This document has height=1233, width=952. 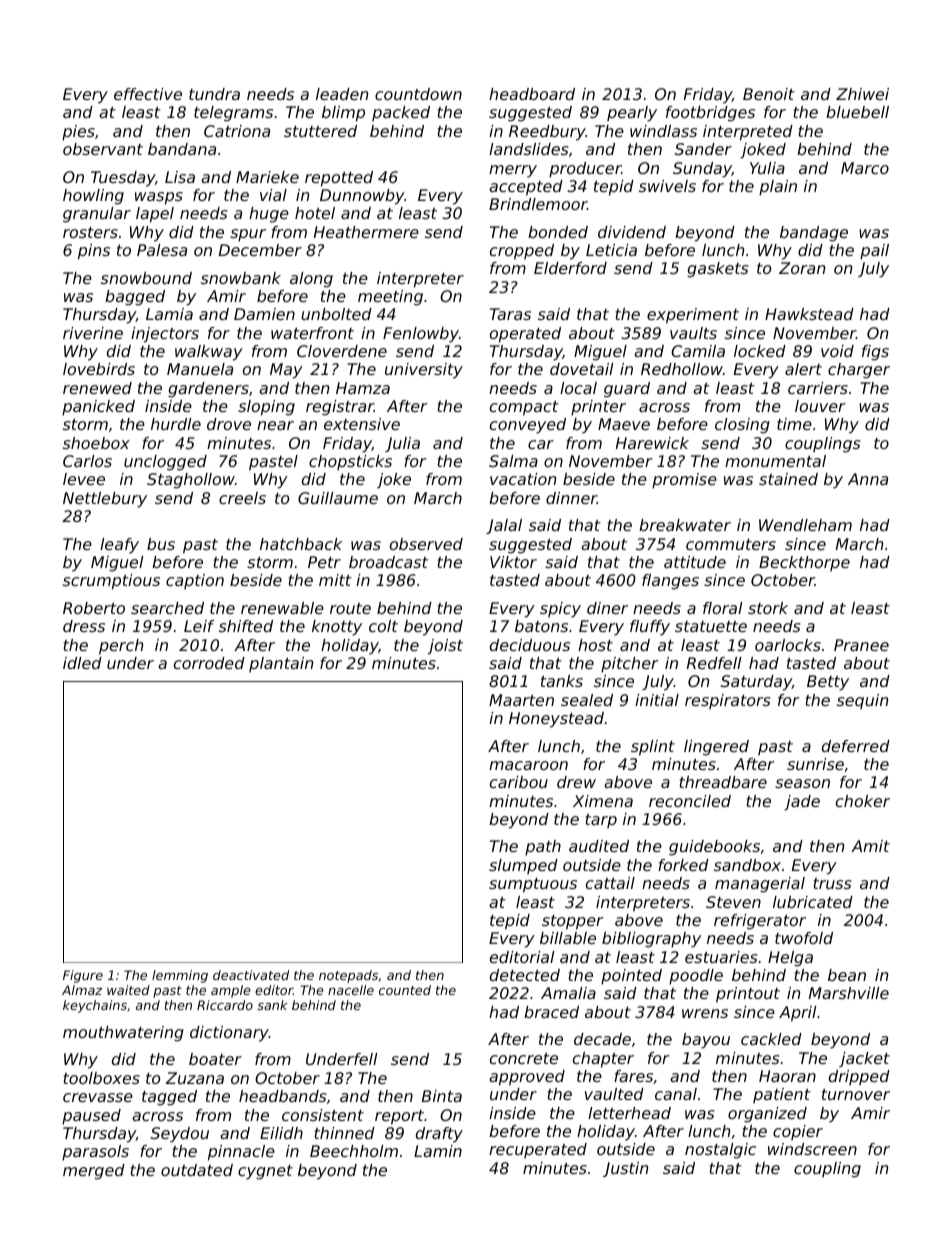 What do you see at coordinates (121, 647) in the document?
I see `perch` at bounding box center [121, 647].
